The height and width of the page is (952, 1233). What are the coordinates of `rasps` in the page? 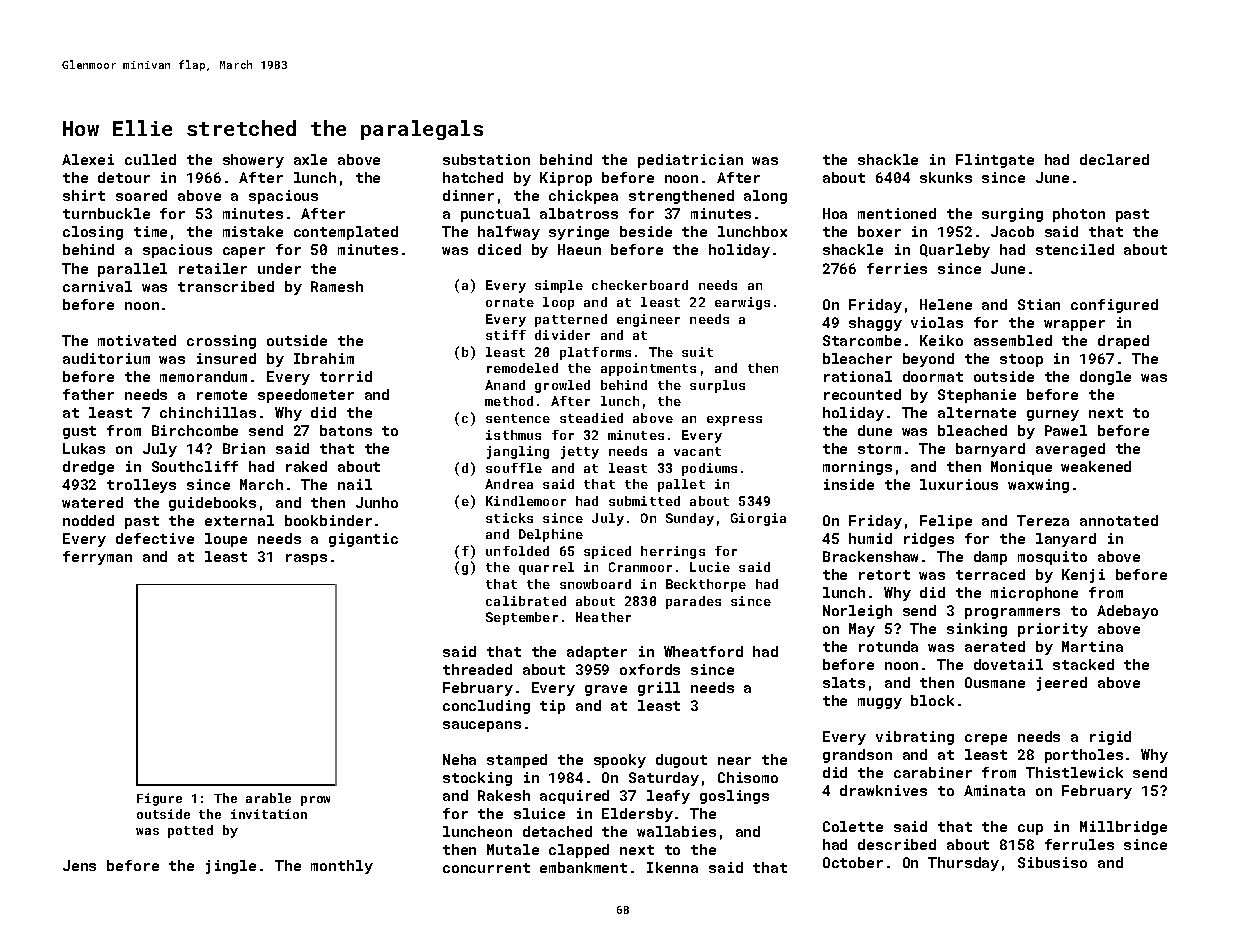 It's located at (306, 559).
